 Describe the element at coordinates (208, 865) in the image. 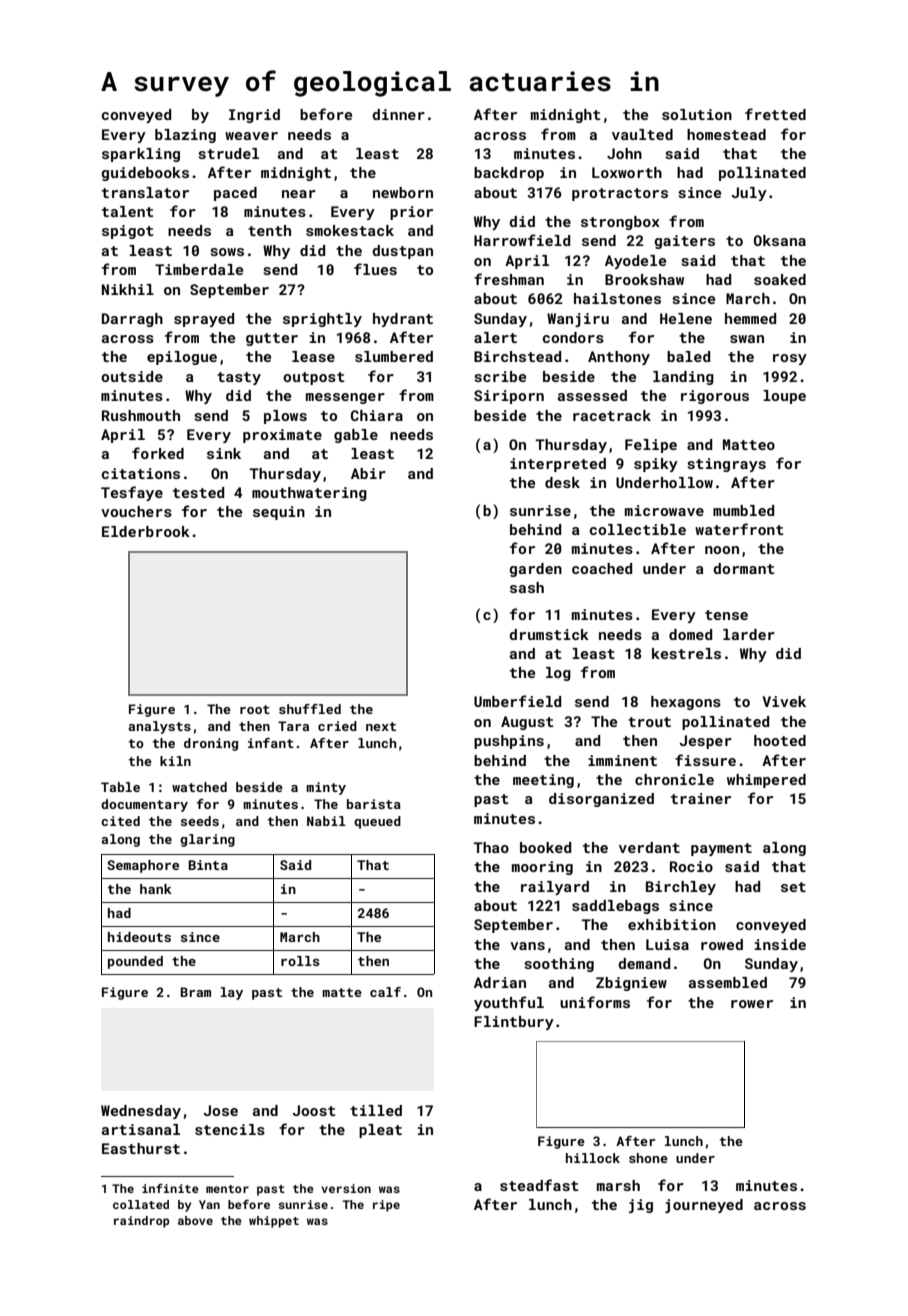

I see `Binta` at that location.
